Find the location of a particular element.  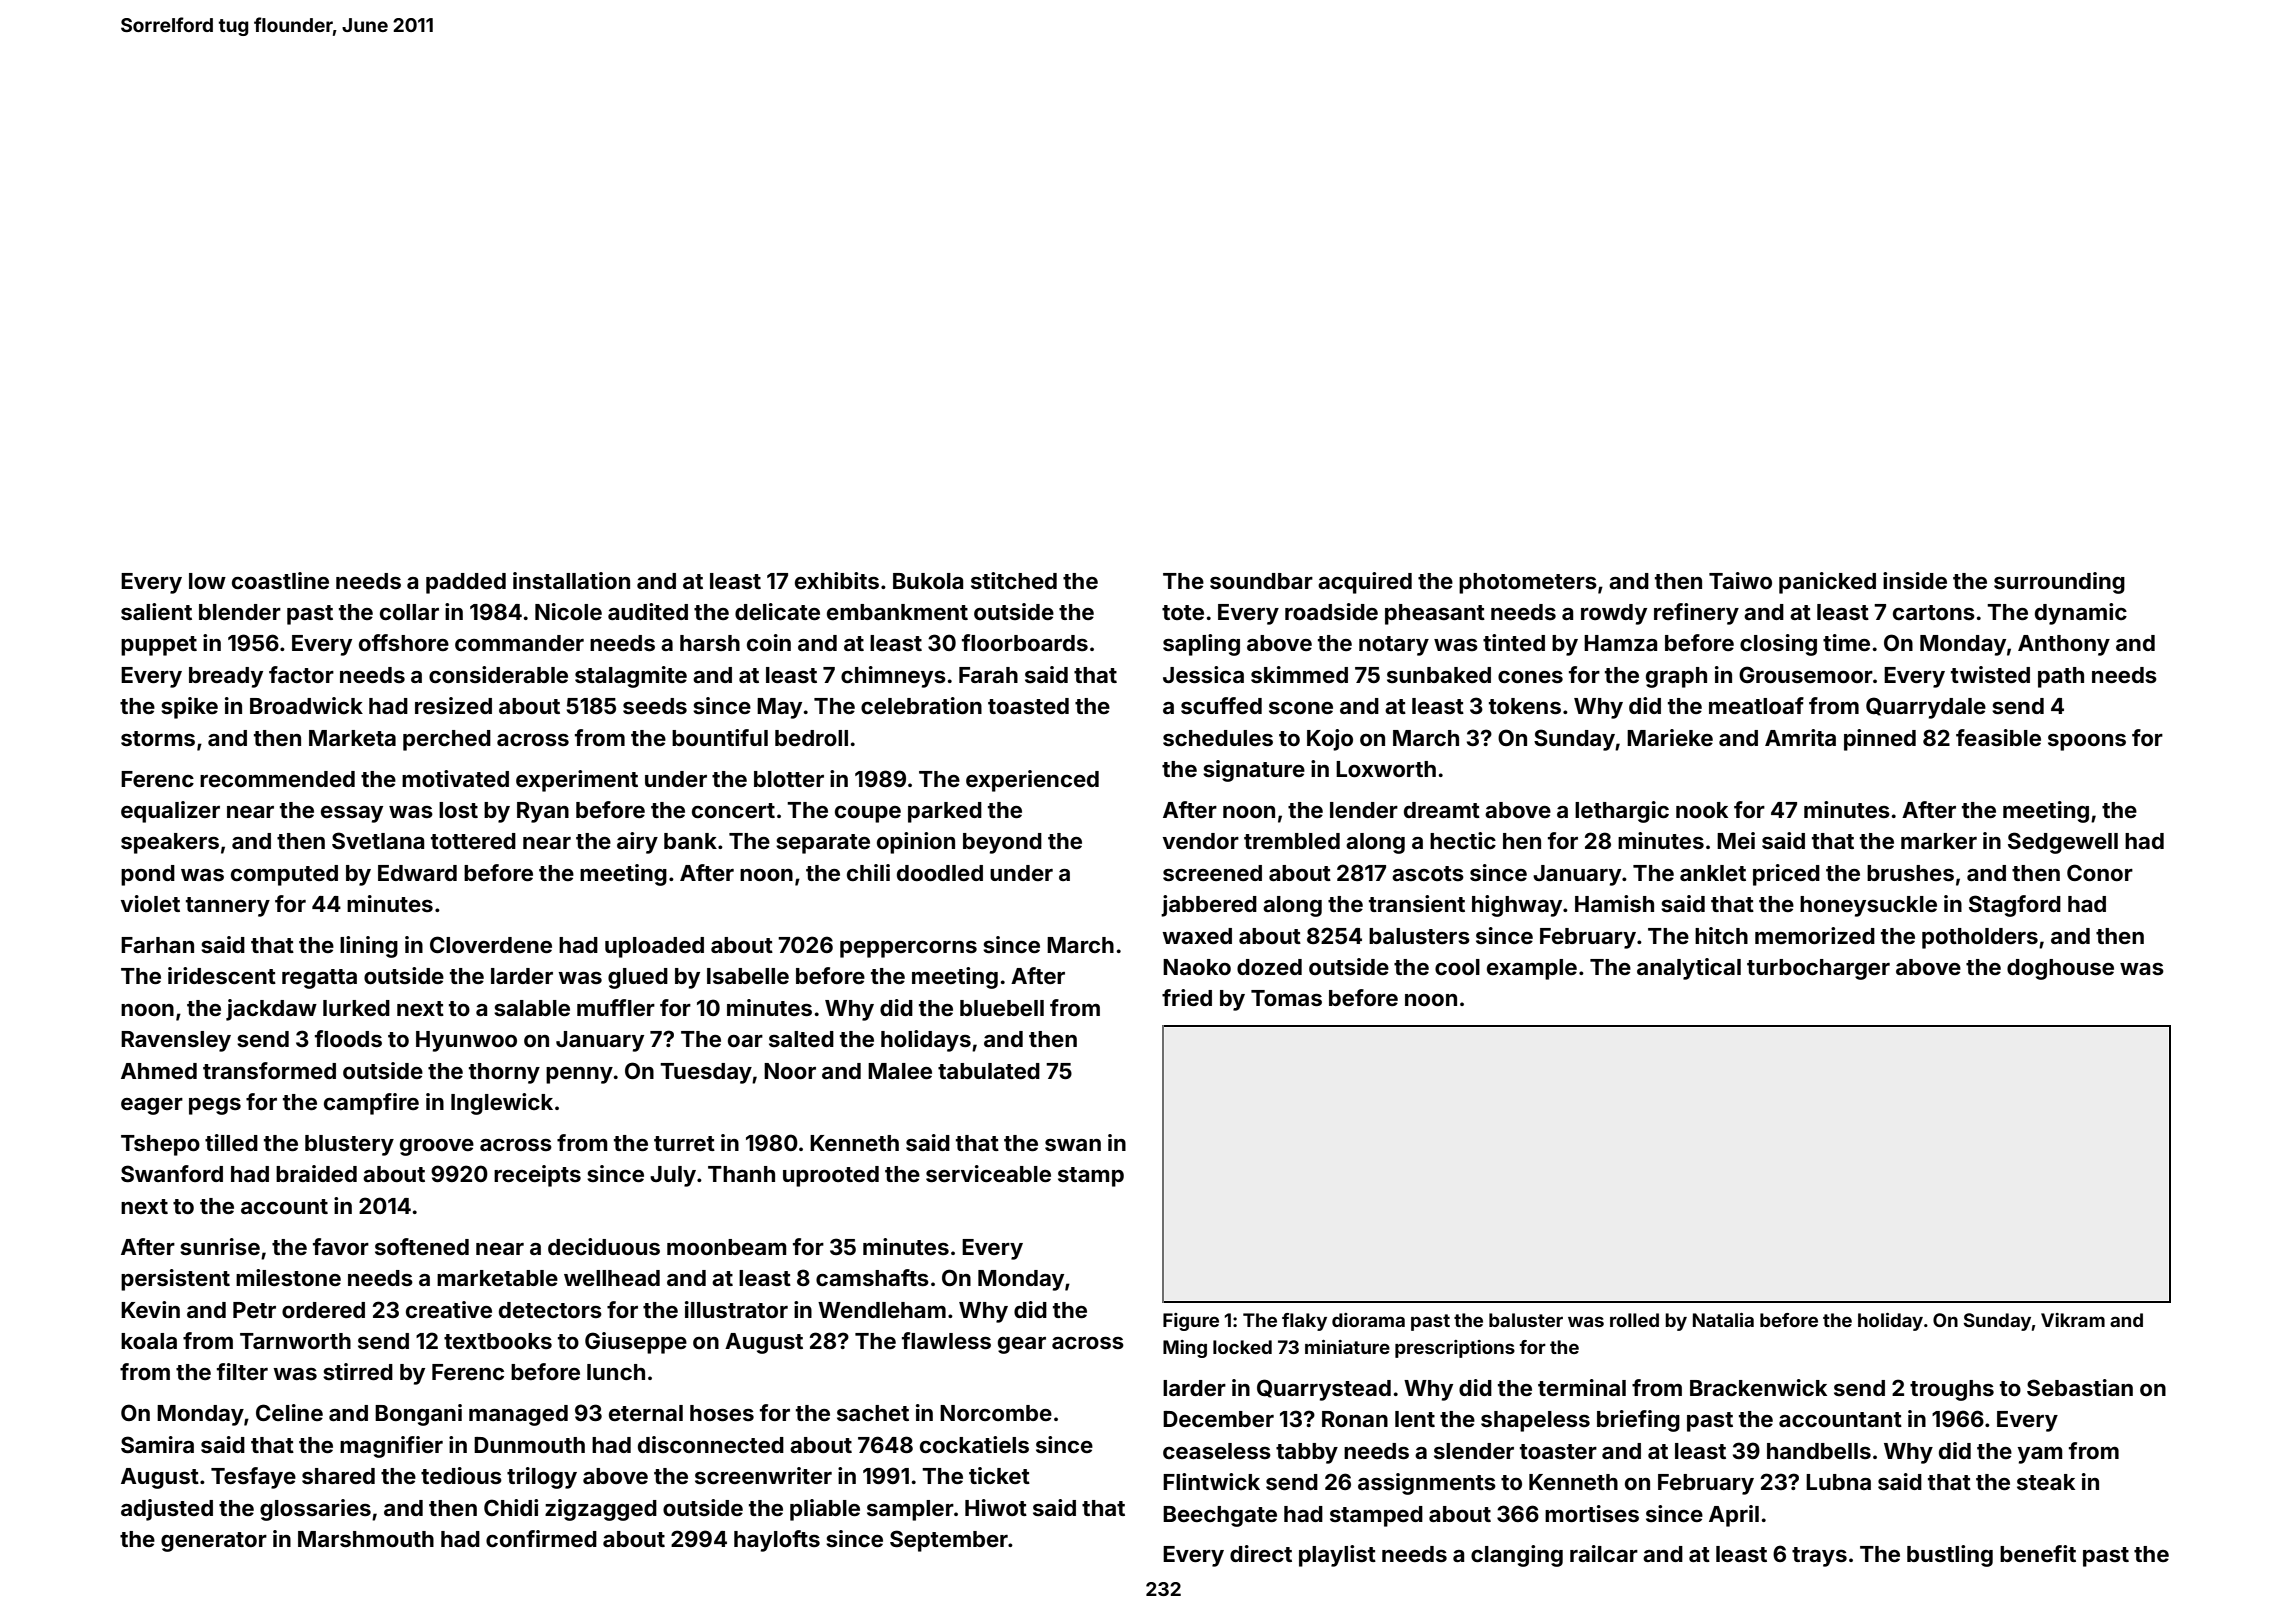

offshore is located at coordinates (404, 642).
